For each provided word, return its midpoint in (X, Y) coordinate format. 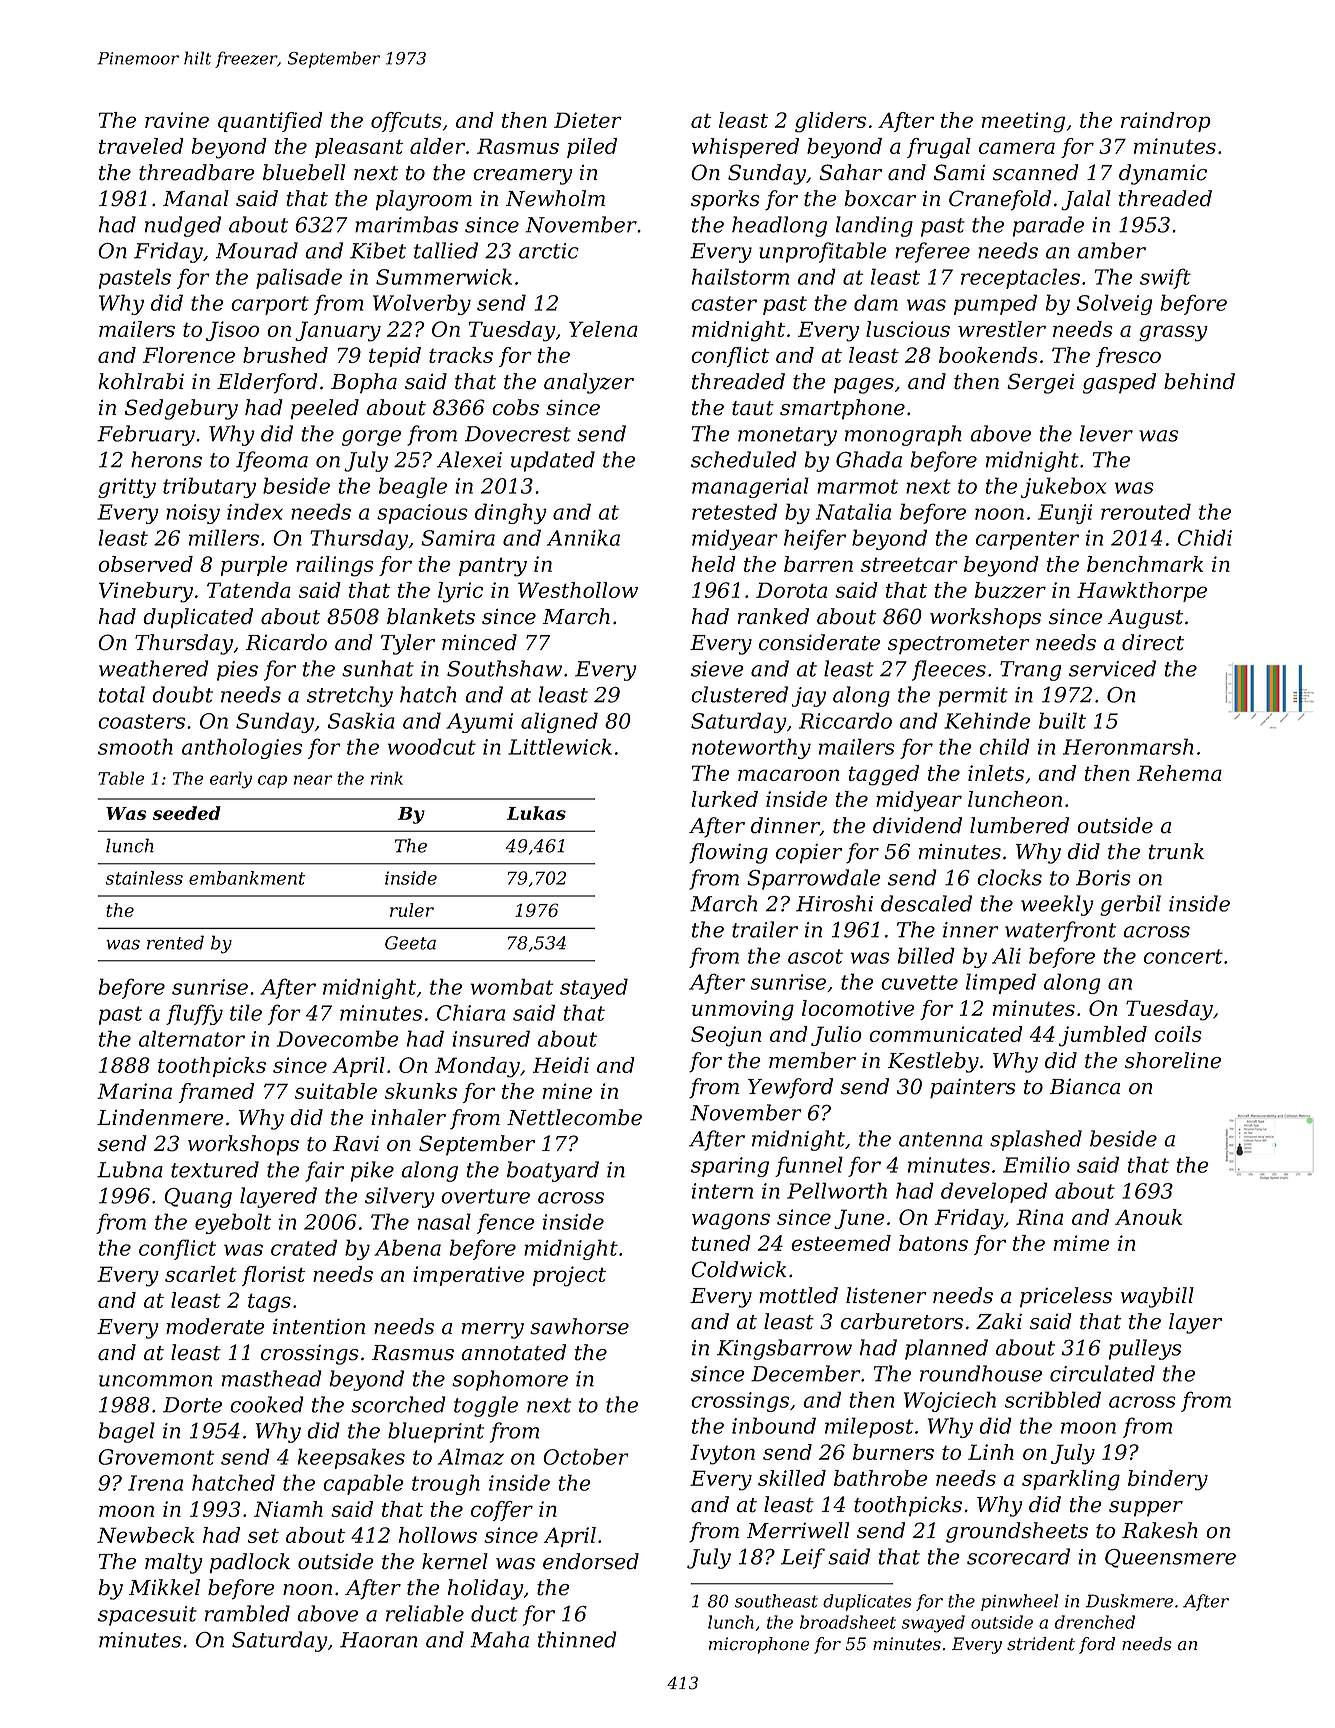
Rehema (1179, 773)
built (1062, 720)
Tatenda (249, 590)
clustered (739, 694)
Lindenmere (160, 1117)
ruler (412, 910)
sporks (725, 200)
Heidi (561, 1065)
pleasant (359, 148)
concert (1183, 956)
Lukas (536, 813)
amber (1112, 250)
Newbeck (145, 1535)
